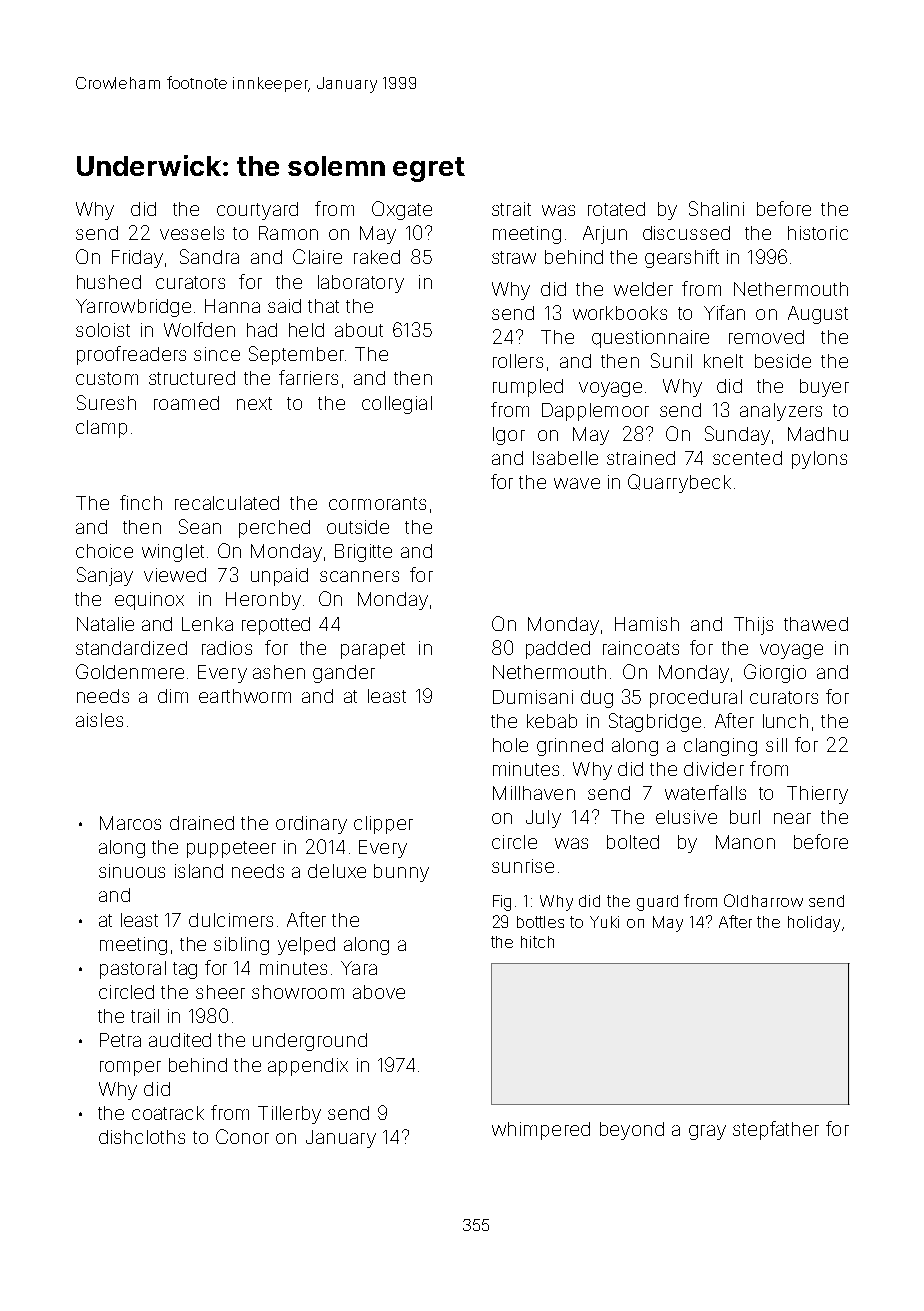  What do you see at coordinates (753, 626) in the screenshot?
I see `Thijs` at bounding box center [753, 626].
